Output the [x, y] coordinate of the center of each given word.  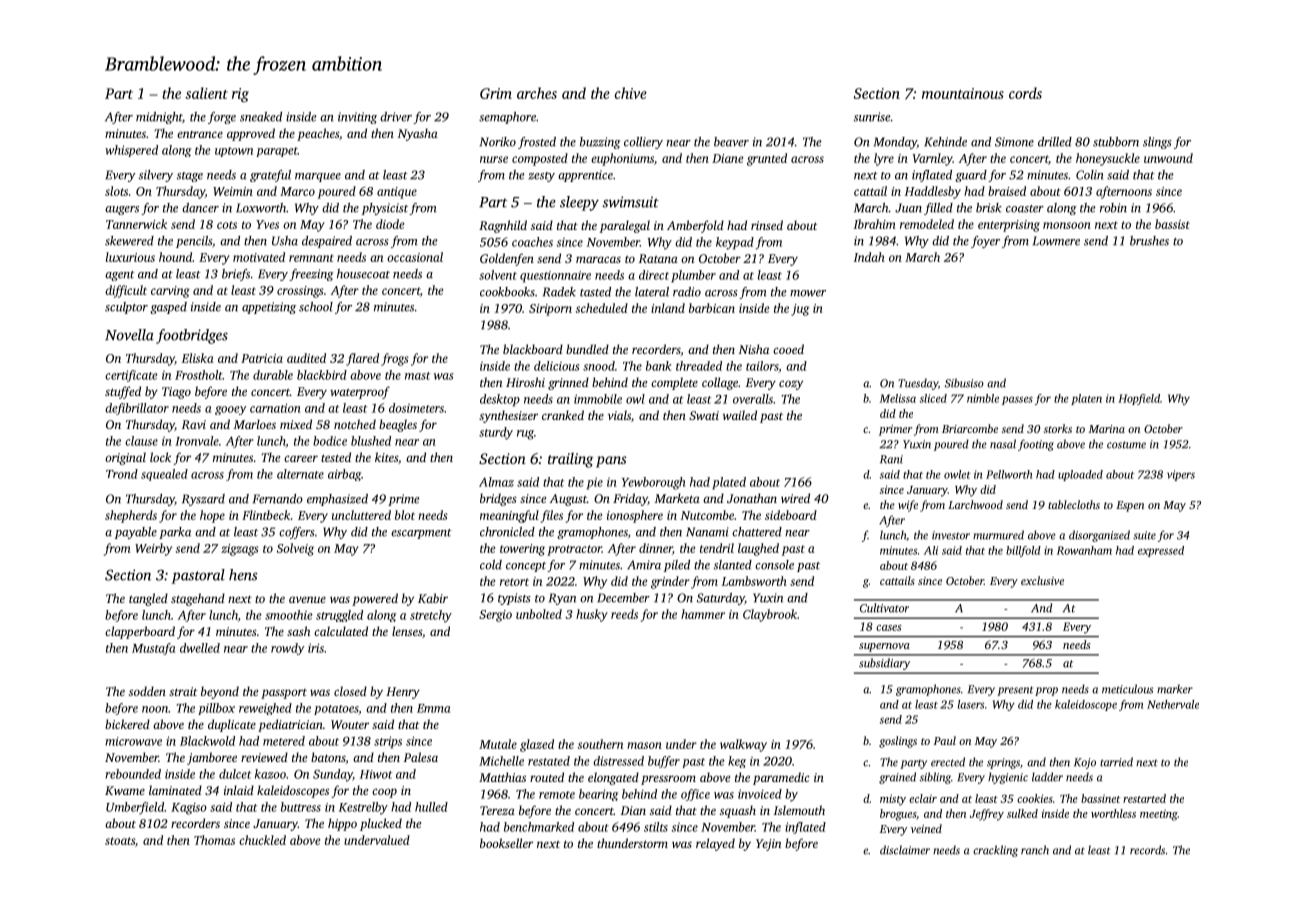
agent [120, 276]
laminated [175, 790]
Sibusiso [964, 383]
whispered [131, 151]
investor [951, 535]
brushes [1149, 241]
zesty [542, 177]
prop [1046, 691]
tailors [762, 367]
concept [526, 567]
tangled [148, 599]
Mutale [498, 744]
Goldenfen [507, 259]
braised [1007, 191]
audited [306, 358]
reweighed [265, 709]
